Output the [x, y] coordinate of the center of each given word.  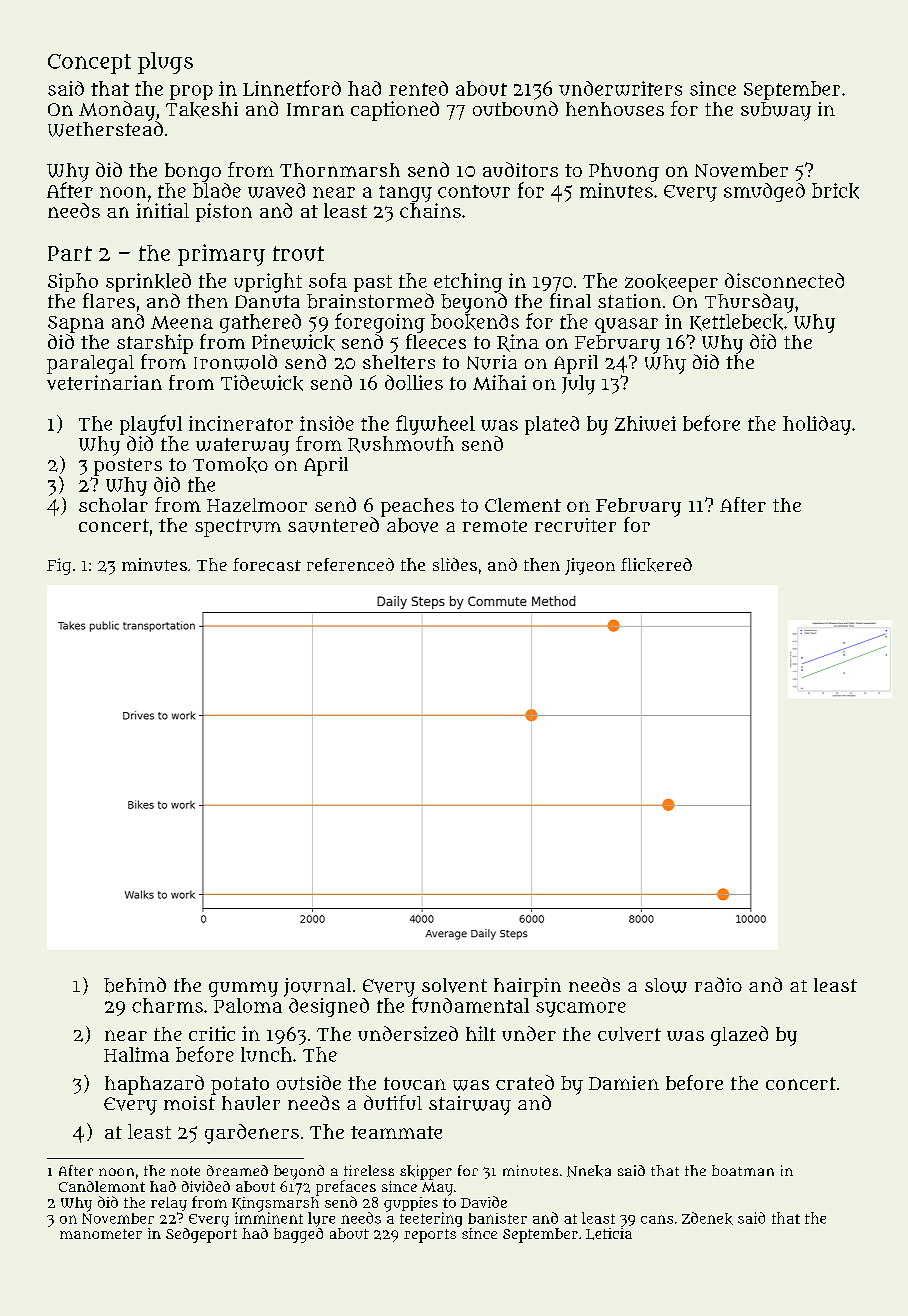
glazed [739, 1036]
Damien [624, 1083]
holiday [817, 425]
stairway [470, 1105]
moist [189, 1103]
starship [155, 344]
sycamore [581, 1009]
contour [474, 191]
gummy [243, 989]
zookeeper [671, 283]
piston [224, 212]
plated [552, 425]
